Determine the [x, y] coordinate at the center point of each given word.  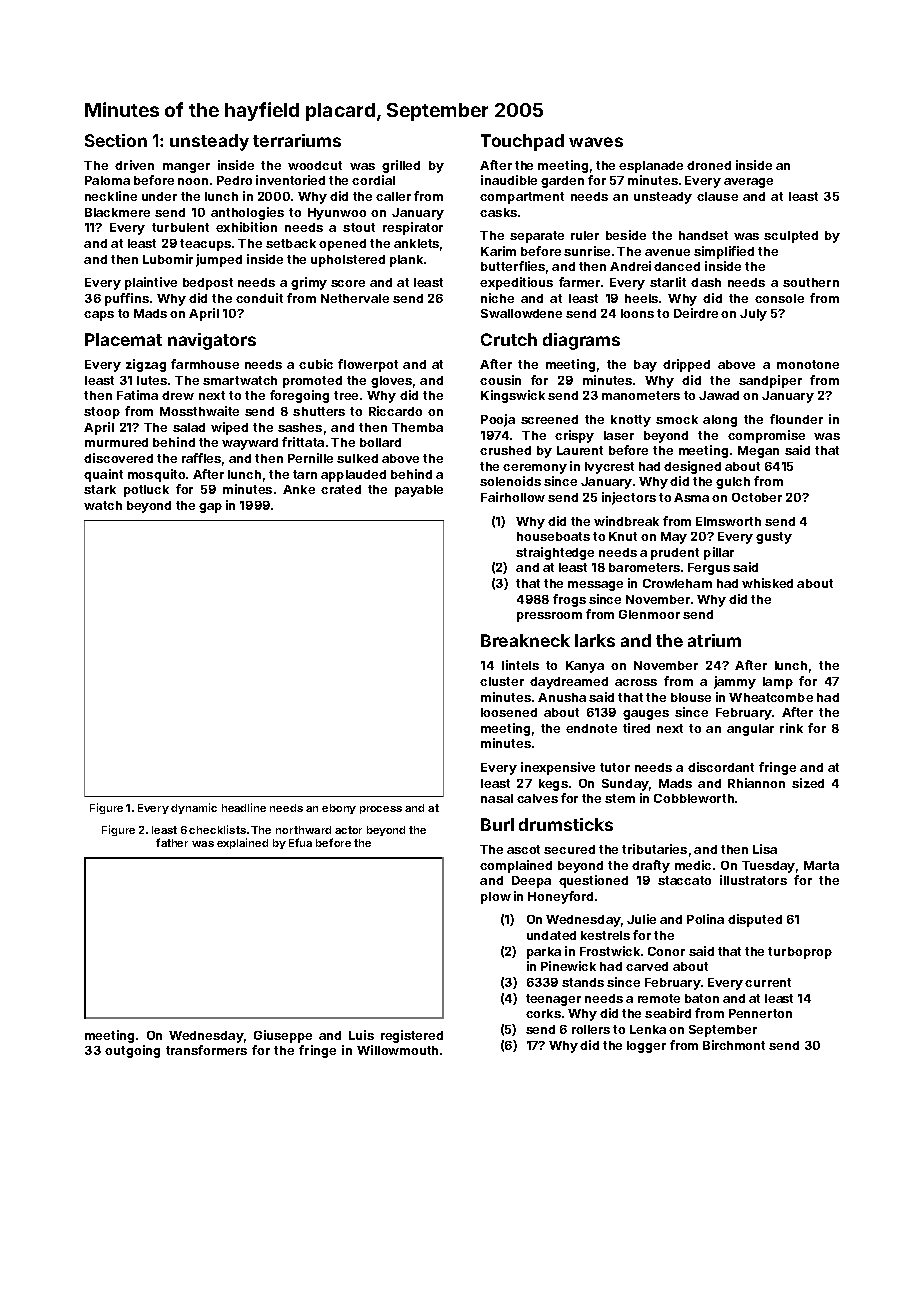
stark [100, 489]
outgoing [132, 1051]
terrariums [297, 140]
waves [596, 142]
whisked [767, 583]
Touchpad [522, 142]
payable [419, 491]
